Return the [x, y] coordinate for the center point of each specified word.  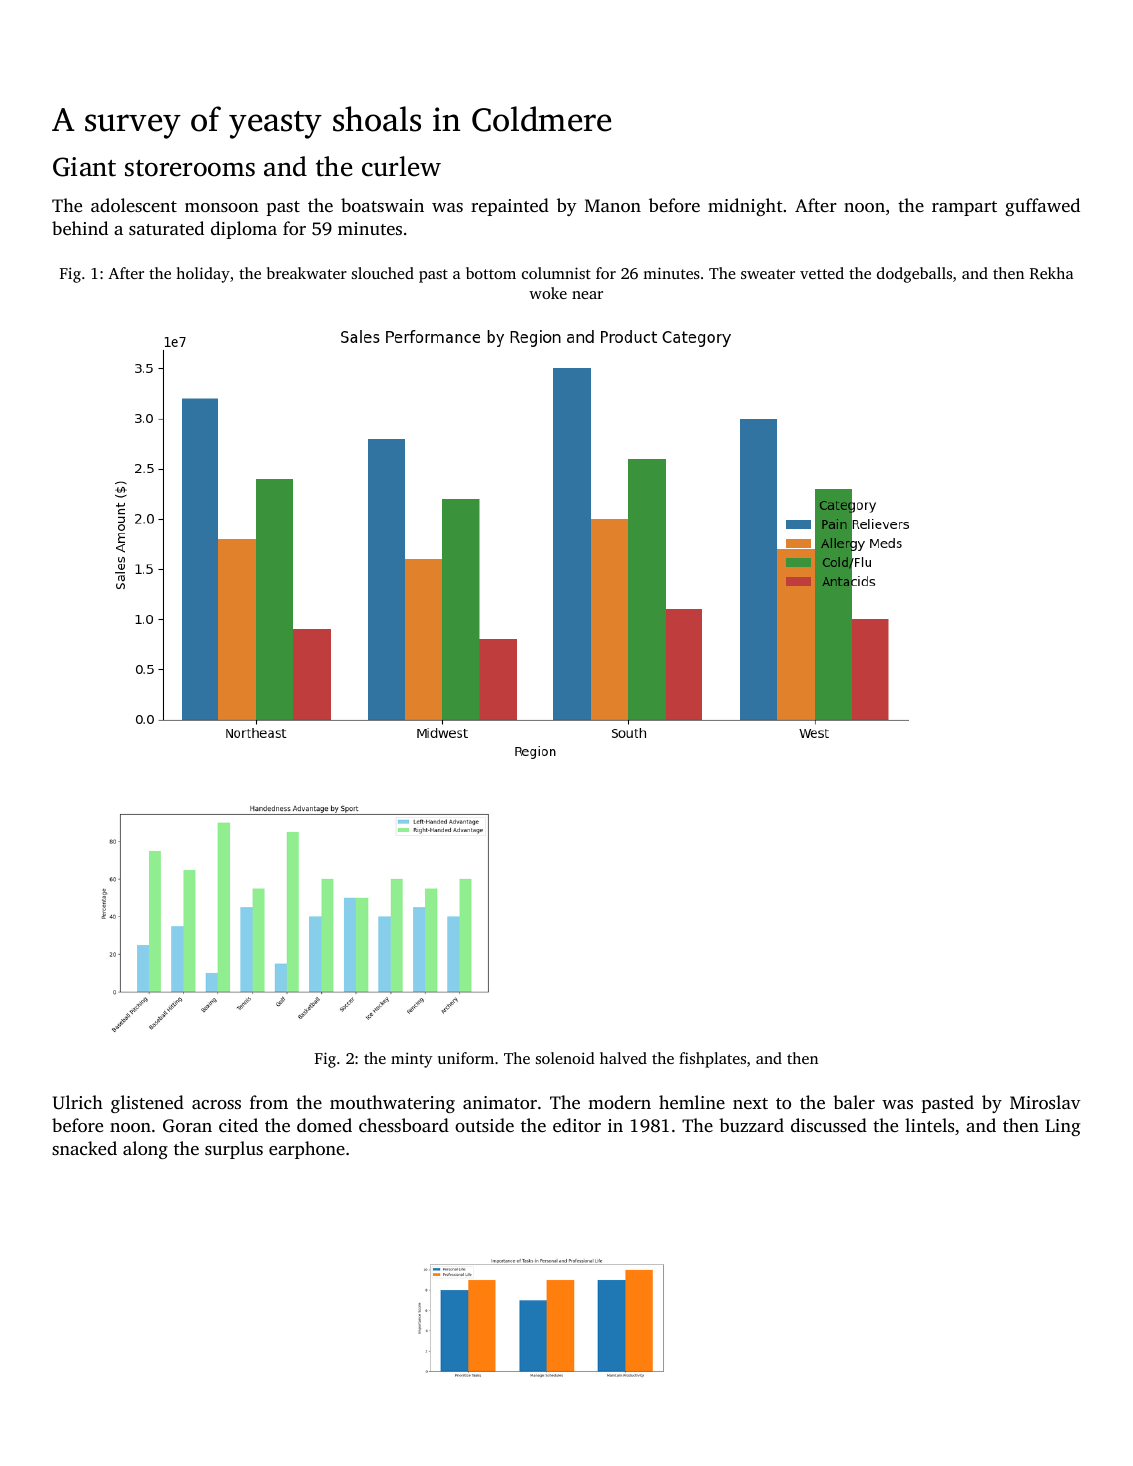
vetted [822, 273]
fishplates [712, 1060]
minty [412, 1060]
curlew [401, 166]
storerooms [190, 168]
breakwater [307, 273]
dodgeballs [914, 275]
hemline [692, 1102]
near [587, 295]
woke [548, 293]
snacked [84, 1148]
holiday [203, 275]
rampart [964, 208]
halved [623, 1058]
